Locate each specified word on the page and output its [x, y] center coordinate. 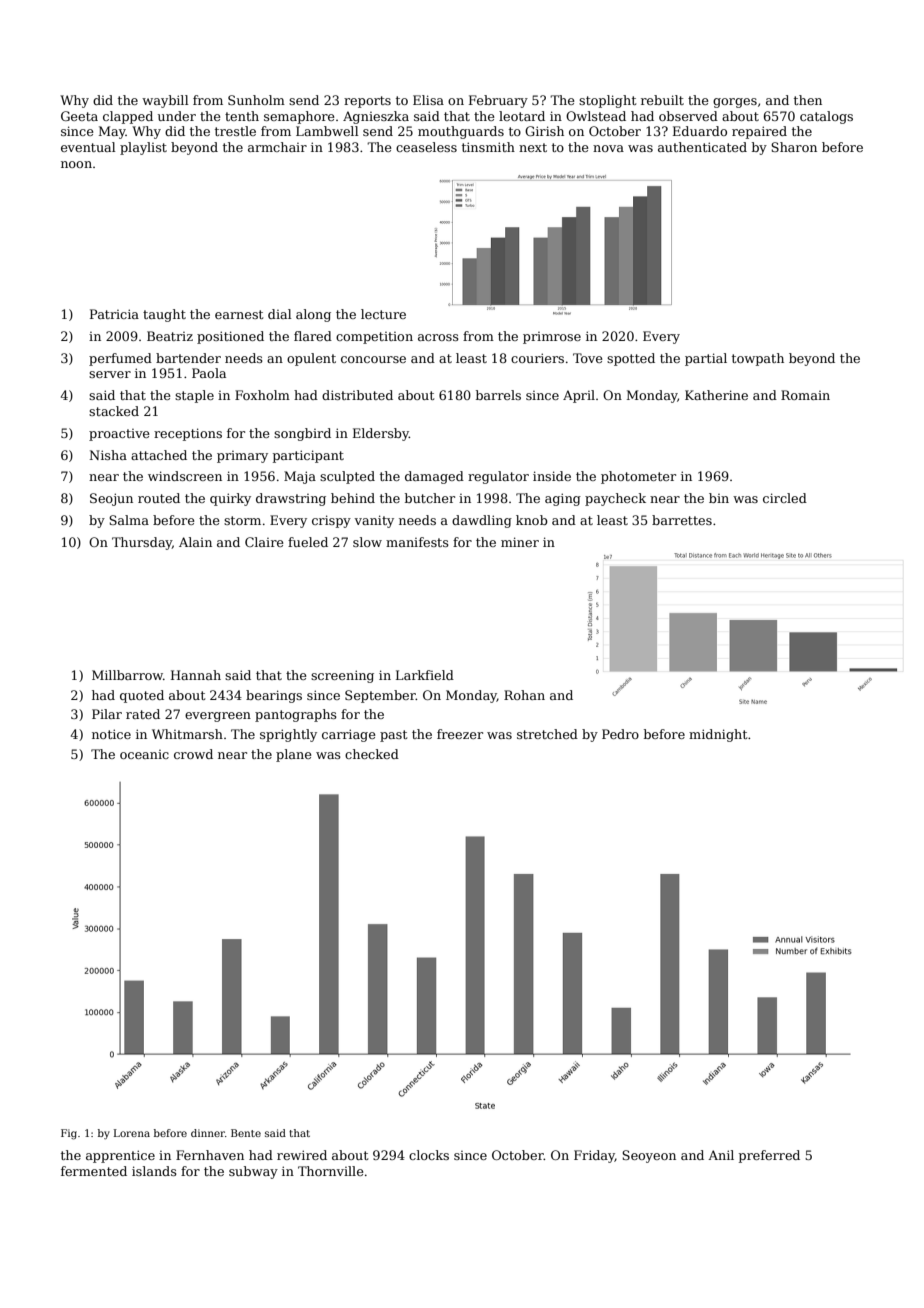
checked [372, 754]
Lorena [132, 1133]
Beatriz [170, 336]
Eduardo [700, 131]
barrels [498, 395]
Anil [721, 1155]
